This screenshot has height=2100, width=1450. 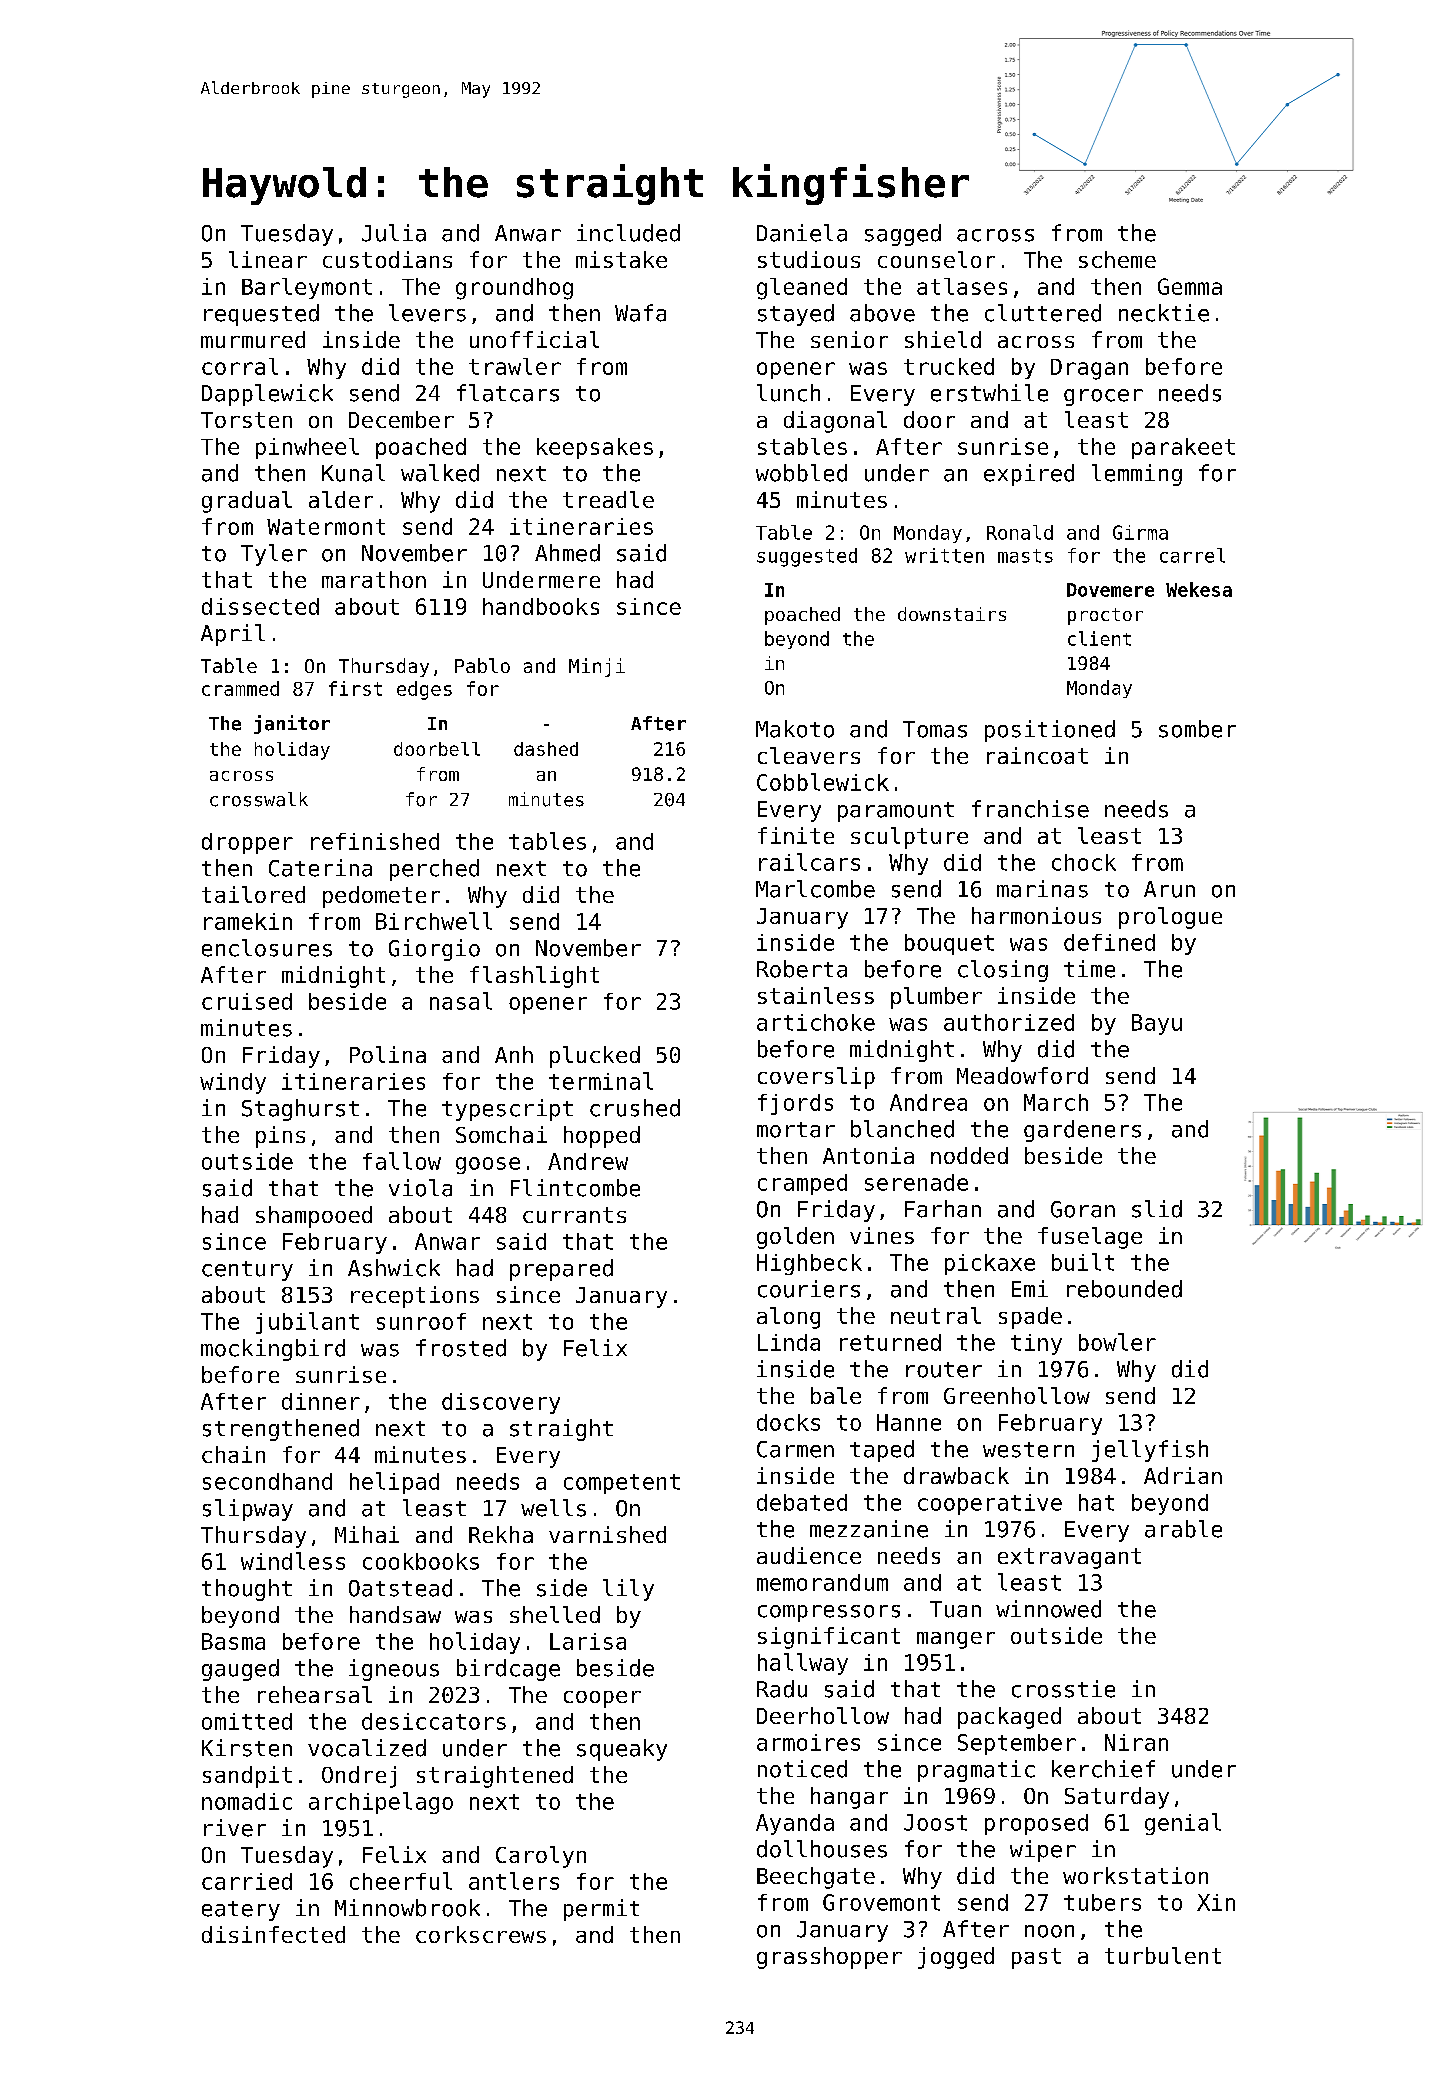 What do you see at coordinates (434, 950) in the screenshot?
I see `Giorgio` at bounding box center [434, 950].
